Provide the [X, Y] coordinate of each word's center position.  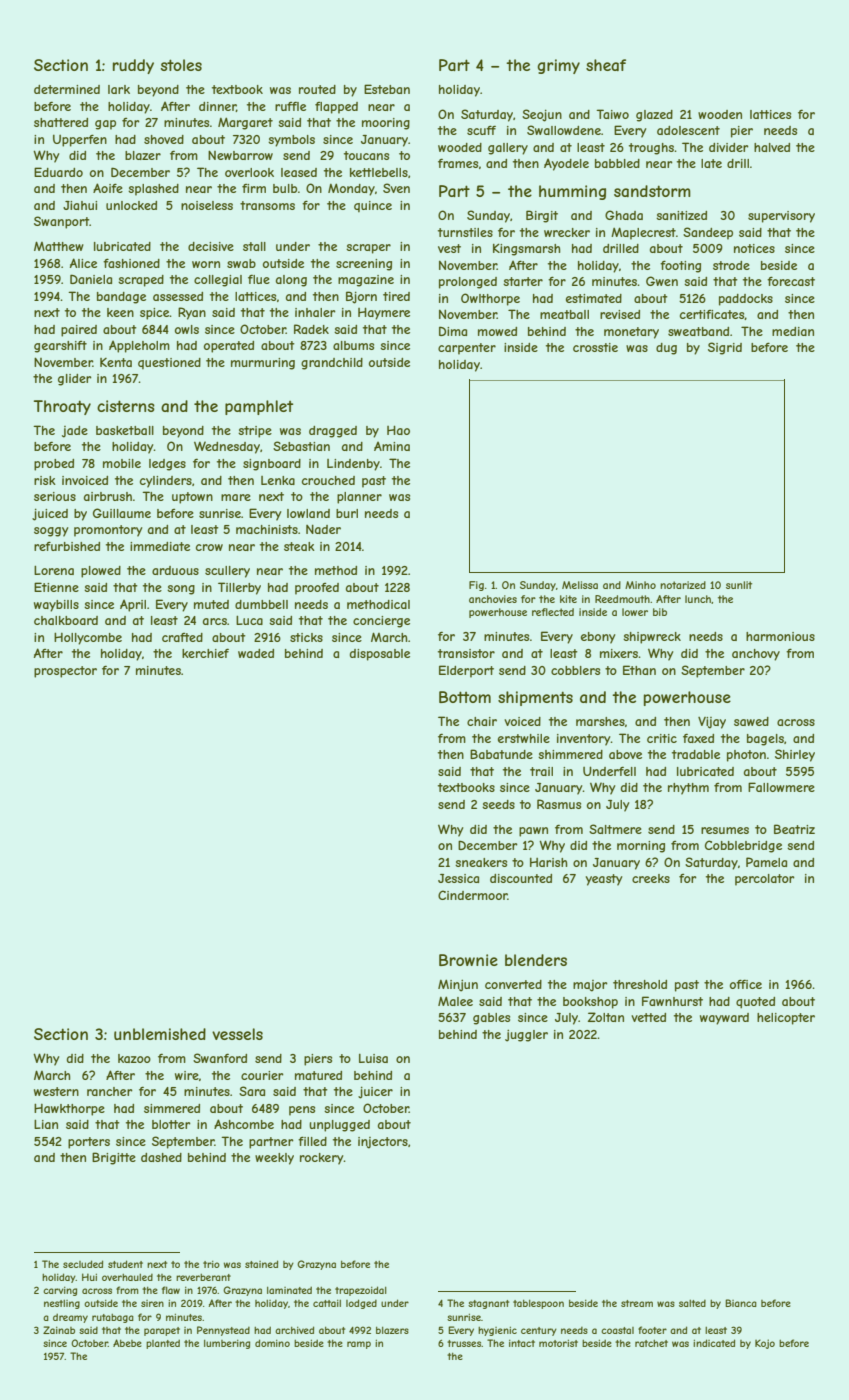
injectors [383, 1143]
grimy [558, 66]
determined [67, 89]
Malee [455, 1001]
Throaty [62, 407]
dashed [161, 1157]
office [746, 984]
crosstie [595, 347]
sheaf [606, 65]
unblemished [160, 1034]
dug [666, 349]
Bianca [741, 1303]
